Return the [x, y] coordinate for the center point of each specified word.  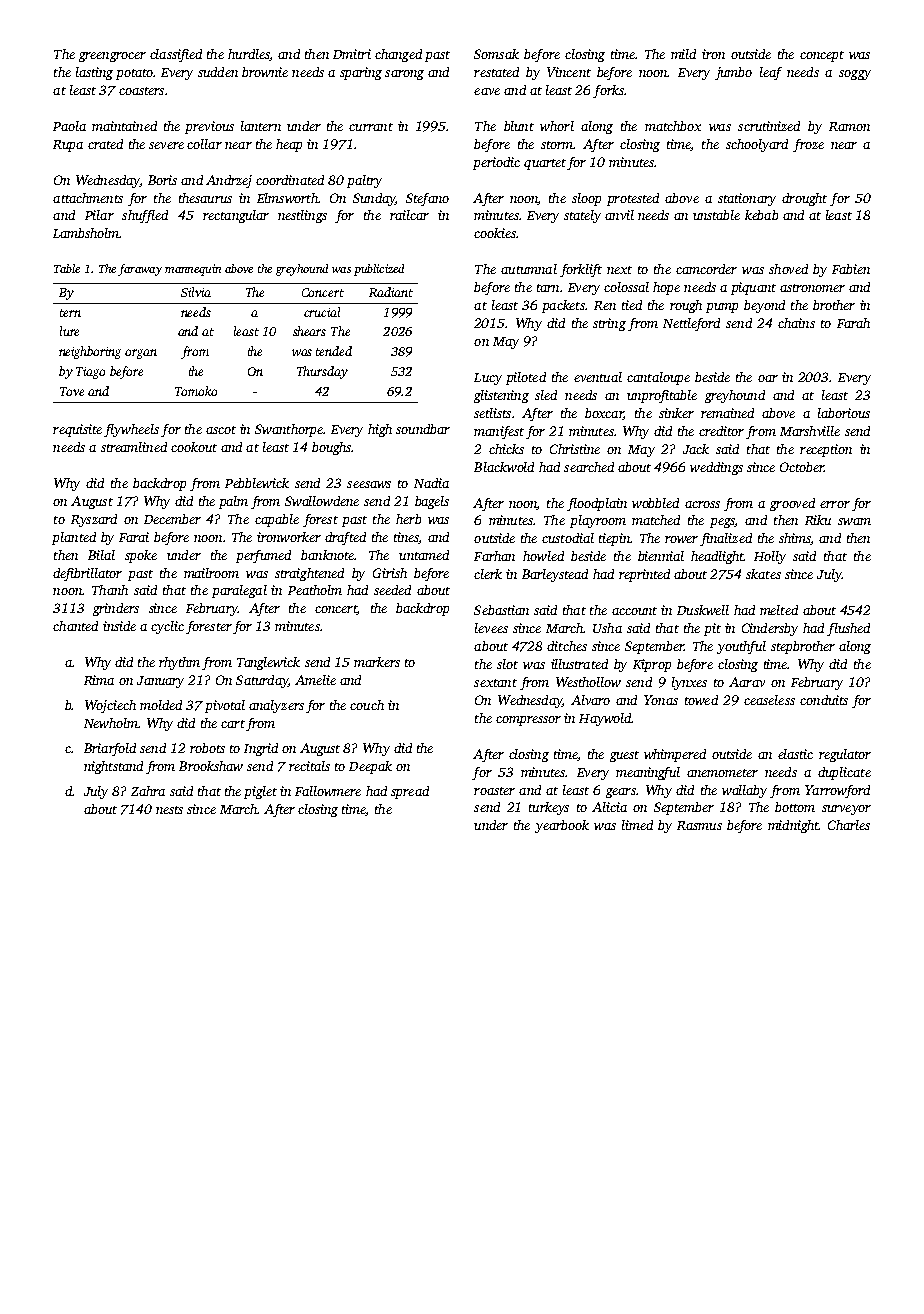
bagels [432, 502]
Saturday [262, 681]
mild [683, 54]
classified [176, 55]
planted [74, 538]
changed [398, 55]
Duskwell [703, 610]
